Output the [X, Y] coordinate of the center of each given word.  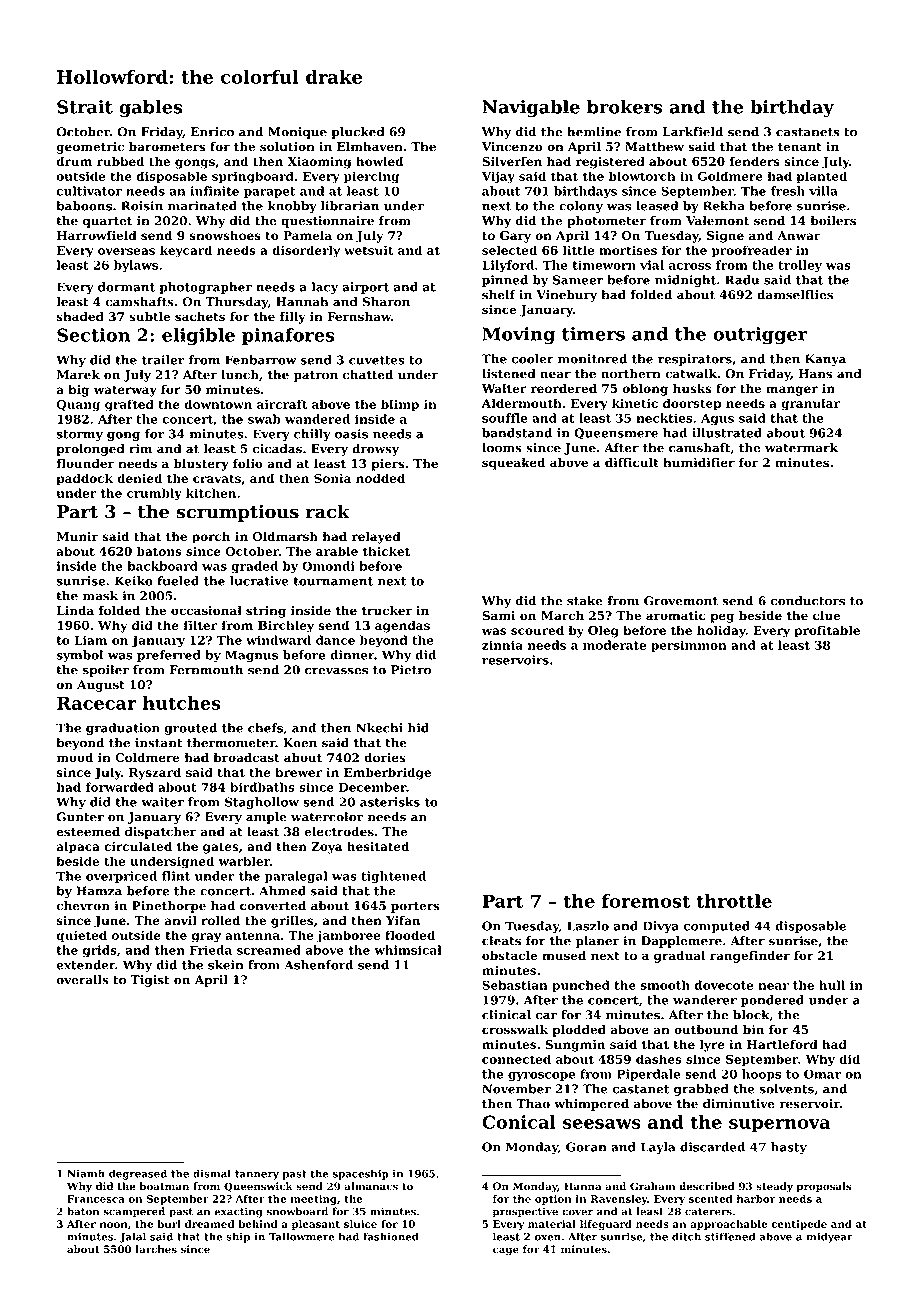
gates [220, 848]
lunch [240, 375]
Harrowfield [97, 235]
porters [415, 907]
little [579, 250]
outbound [706, 1030]
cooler [533, 359]
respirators [695, 360]
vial [652, 265]
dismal [212, 1173]
